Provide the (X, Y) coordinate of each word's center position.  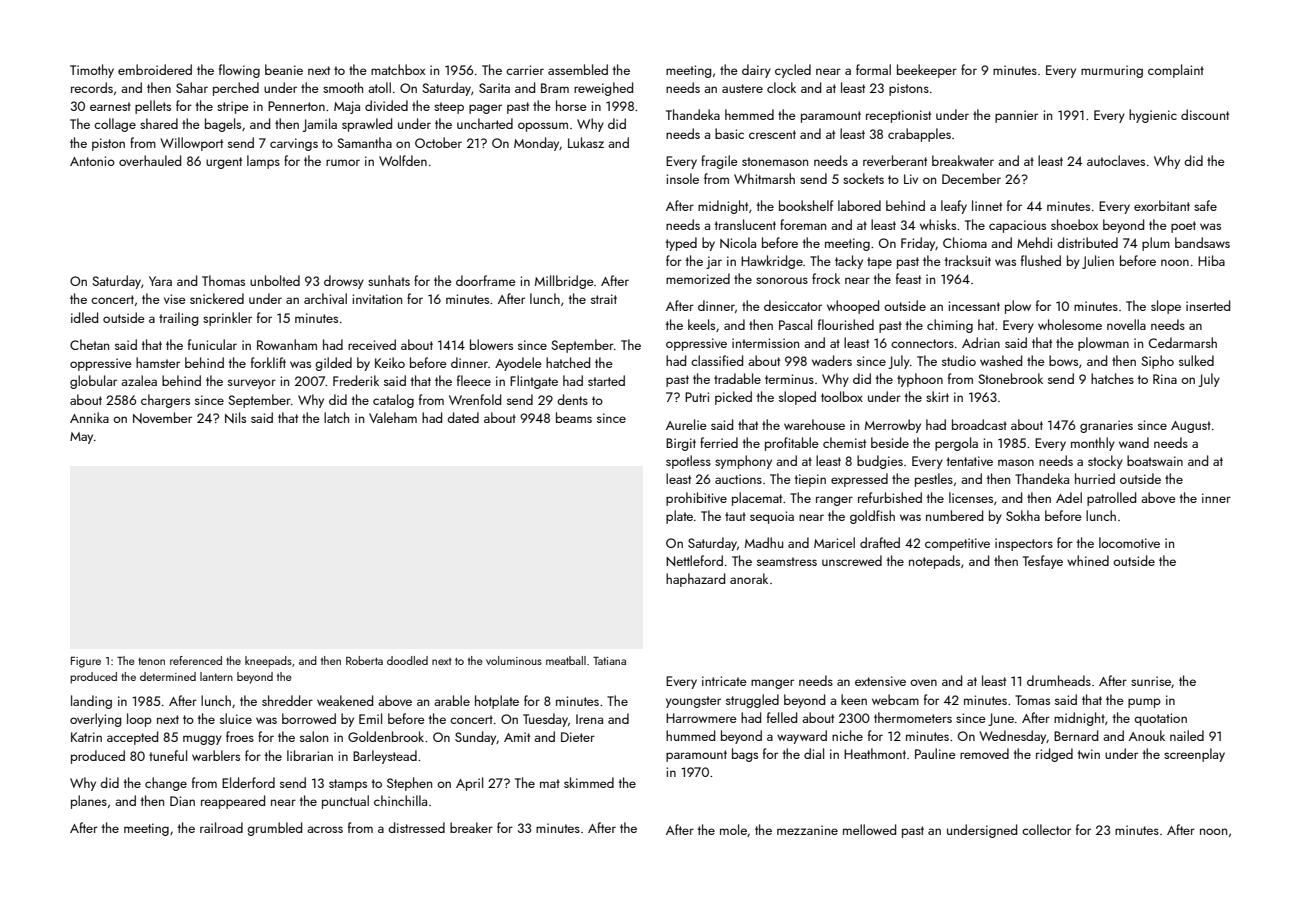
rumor (343, 162)
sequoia (772, 517)
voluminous (514, 660)
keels (701, 324)
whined (1088, 560)
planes (89, 802)
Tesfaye (1043, 562)
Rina (1165, 379)
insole (682, 178)
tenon (151, 661)
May (81, 438)
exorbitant (1162, 205)
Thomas (223, 280)
